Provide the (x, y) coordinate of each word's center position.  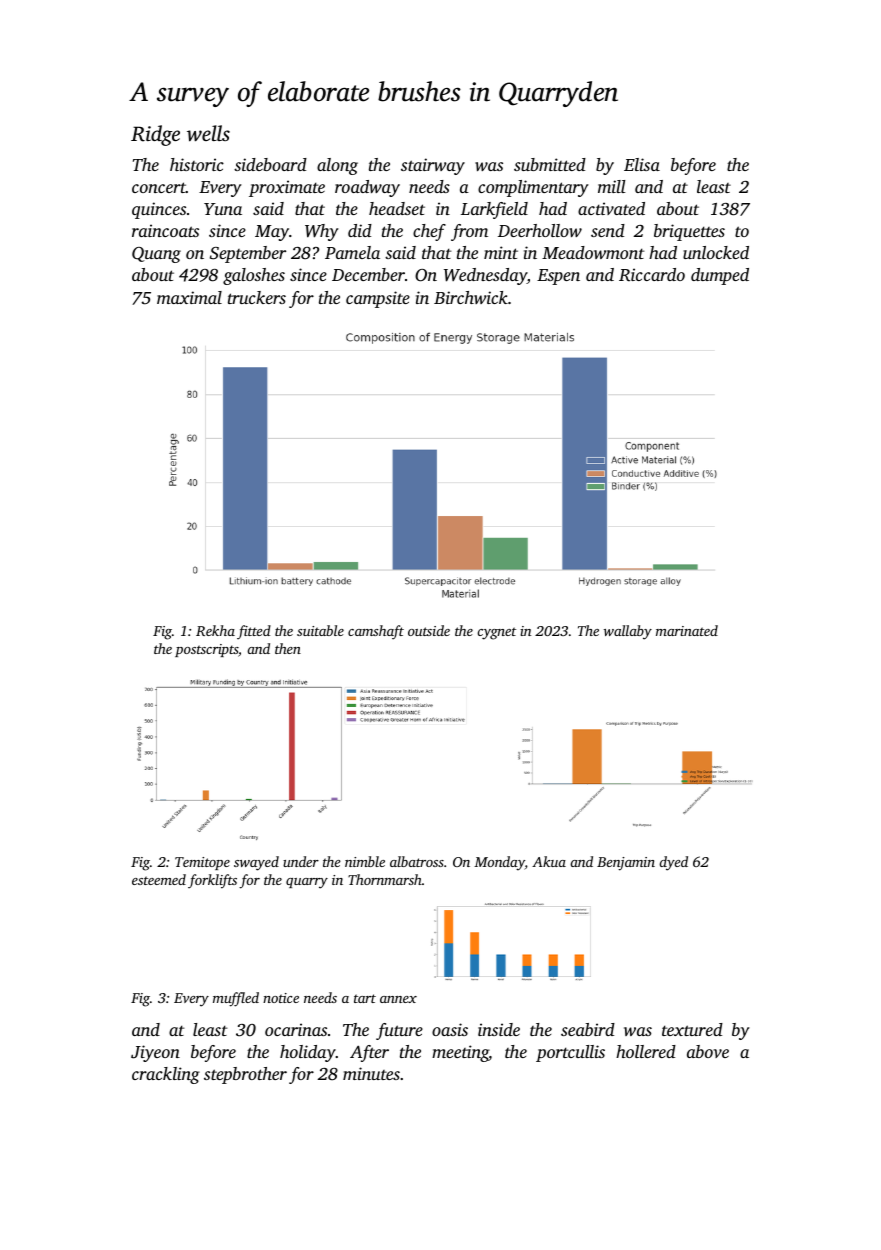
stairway (433, 166)
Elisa (642, 164)
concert (159, 187)
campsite (378, 299)
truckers (257, 297)
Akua (549, 861)
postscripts (206, 650)
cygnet (496, 633)
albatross (417, 861)
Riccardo (652, 275)
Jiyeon (155, 1053)
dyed (673, 863)
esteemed (159, 879)
